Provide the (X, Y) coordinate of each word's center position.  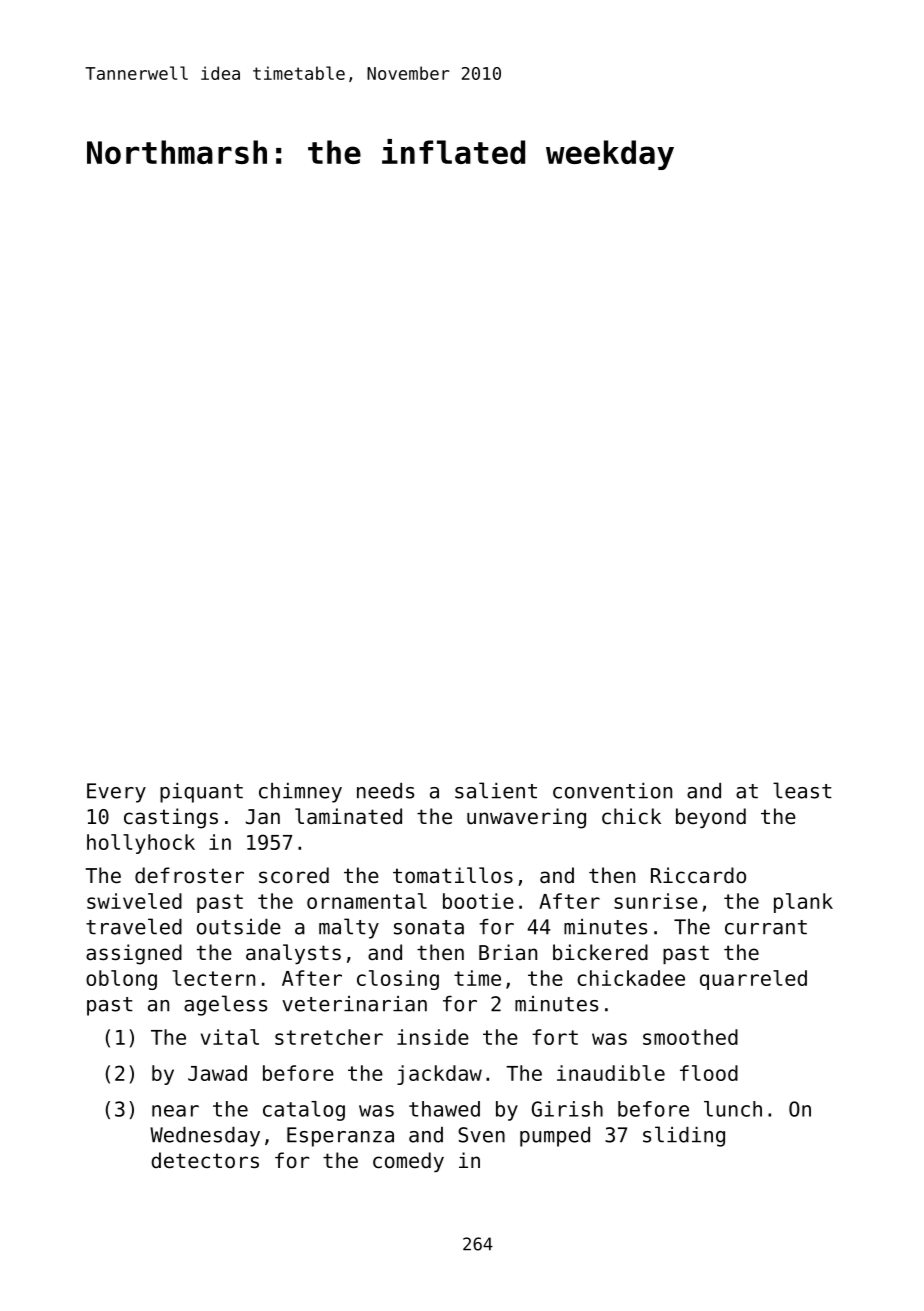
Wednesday (205, 1137)
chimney (300, 793)
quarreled (753, 980)
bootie (478, 901)
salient (496, 790)
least (802, 790)
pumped (555, 1137)
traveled (134, 926)
